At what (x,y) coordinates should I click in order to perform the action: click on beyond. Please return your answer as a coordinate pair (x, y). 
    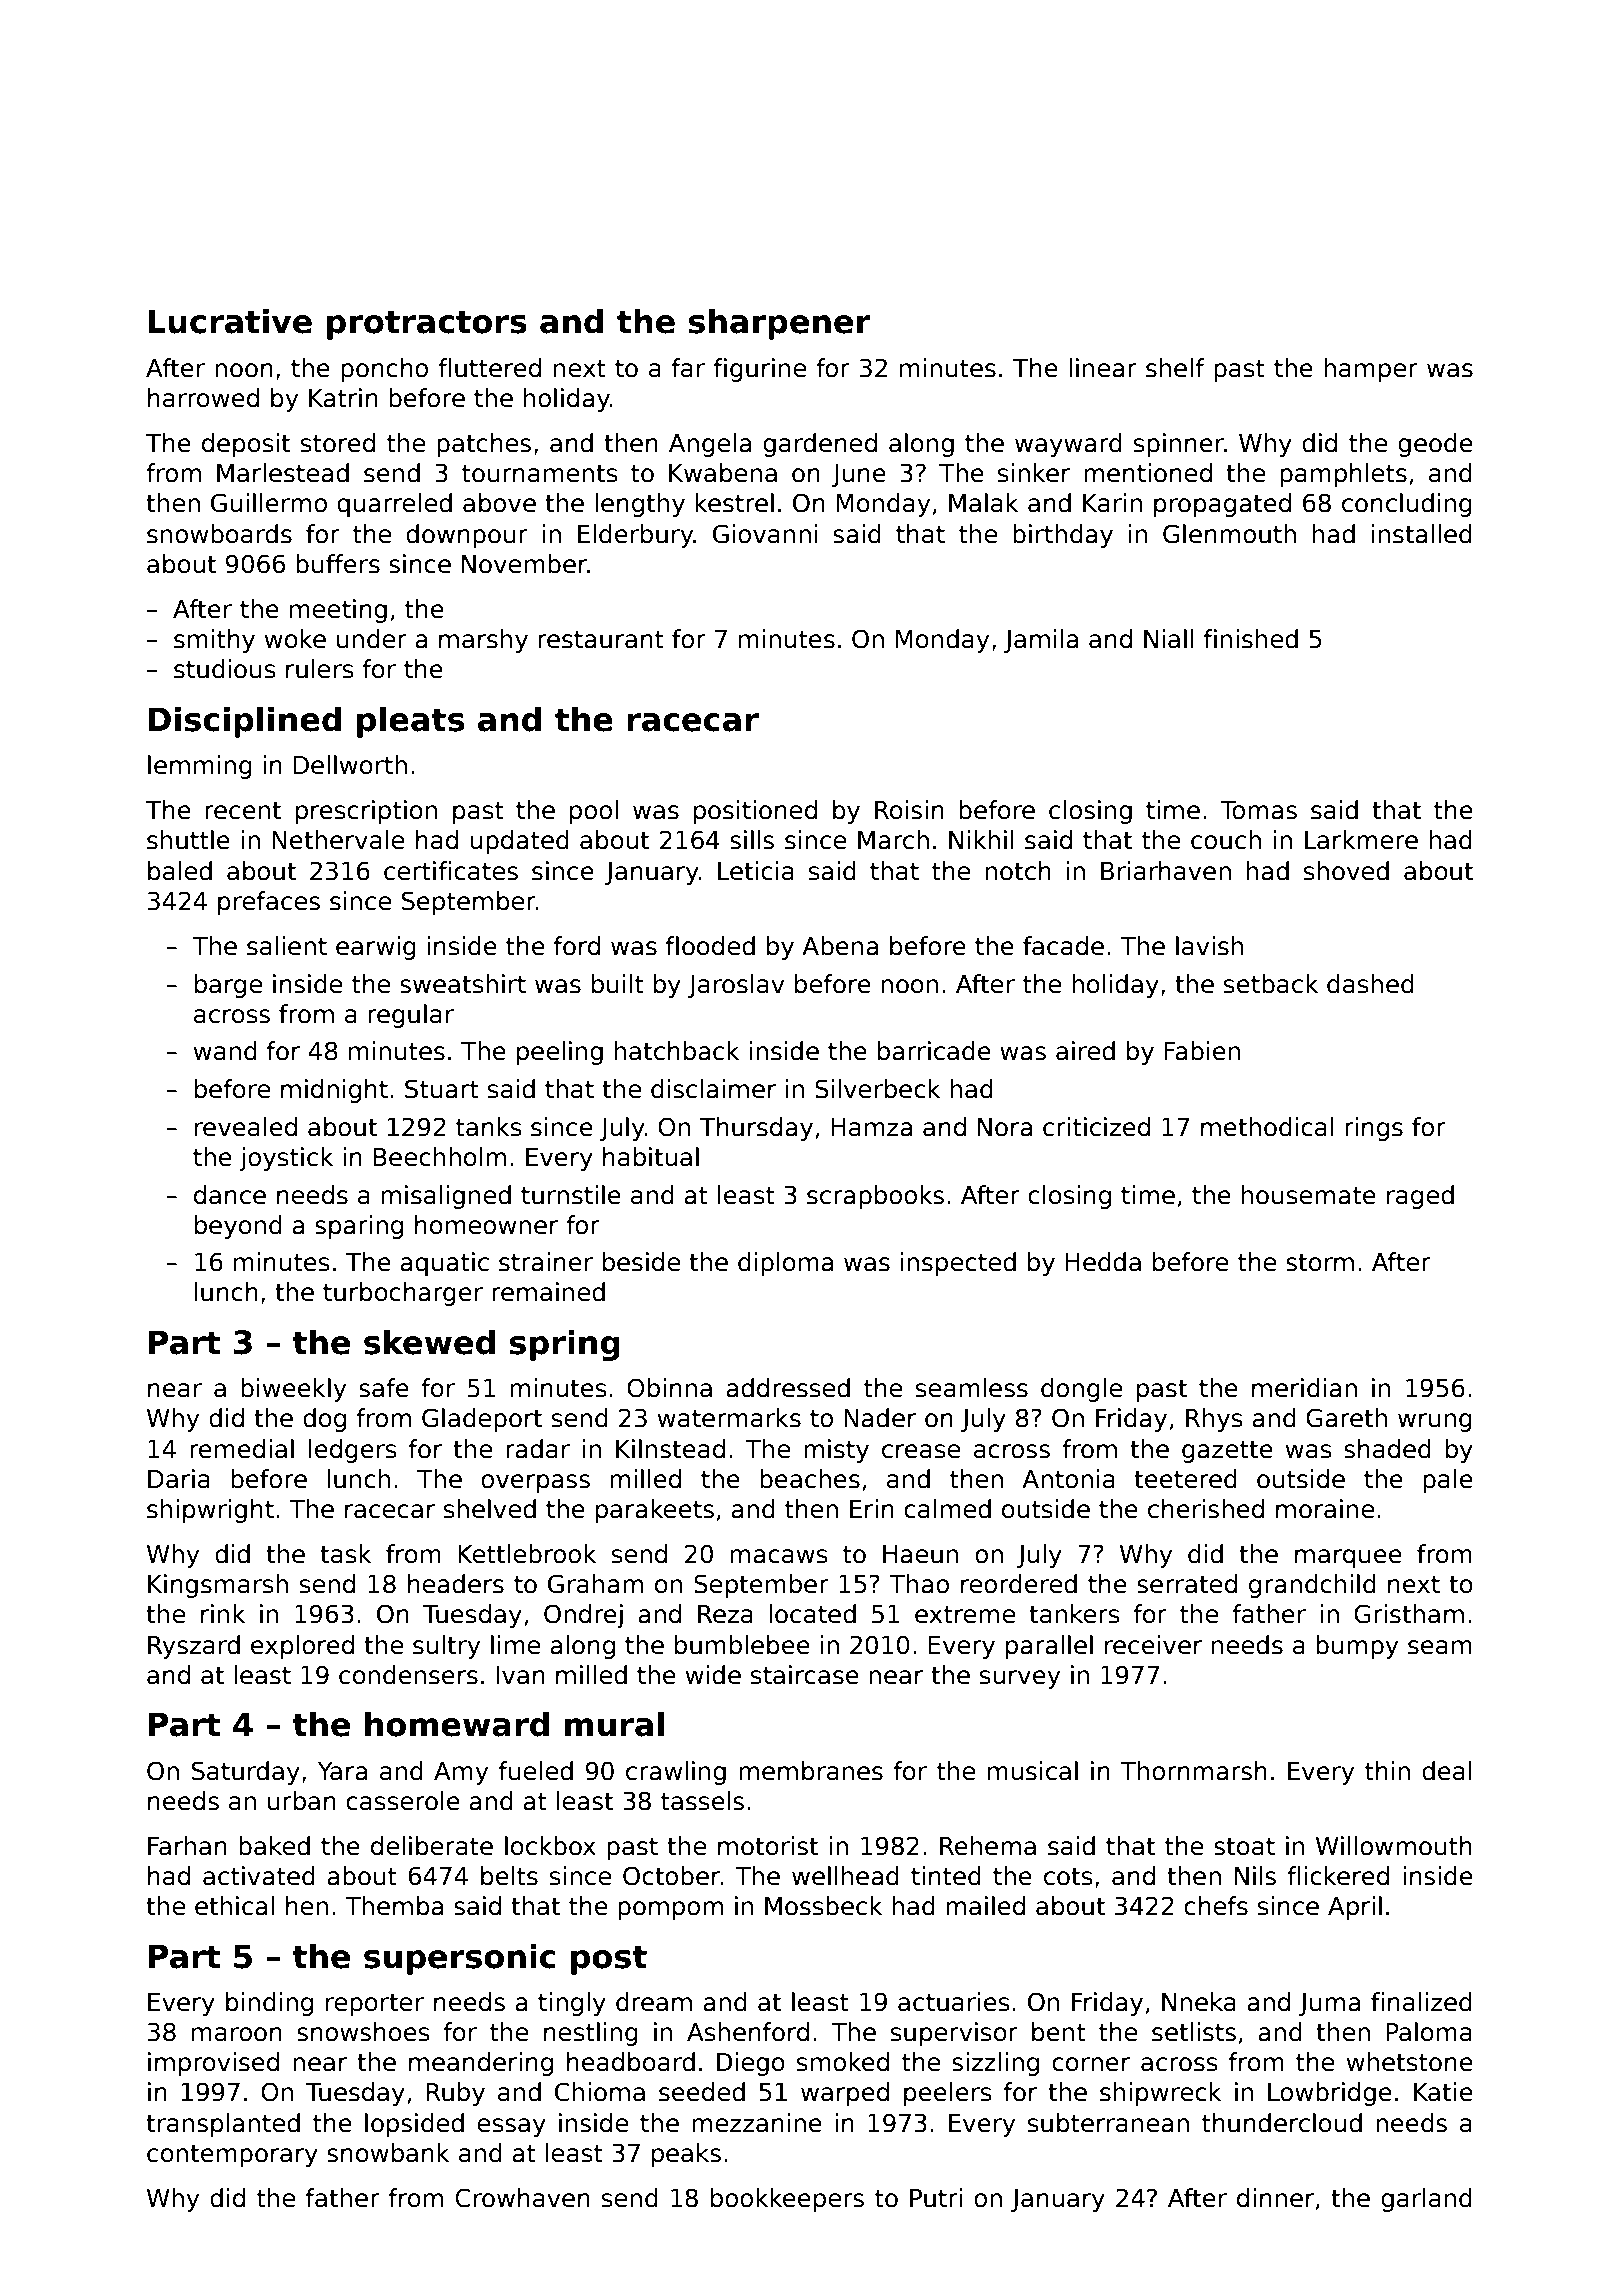
    Looking at the image, I should click on (238, 1227).
